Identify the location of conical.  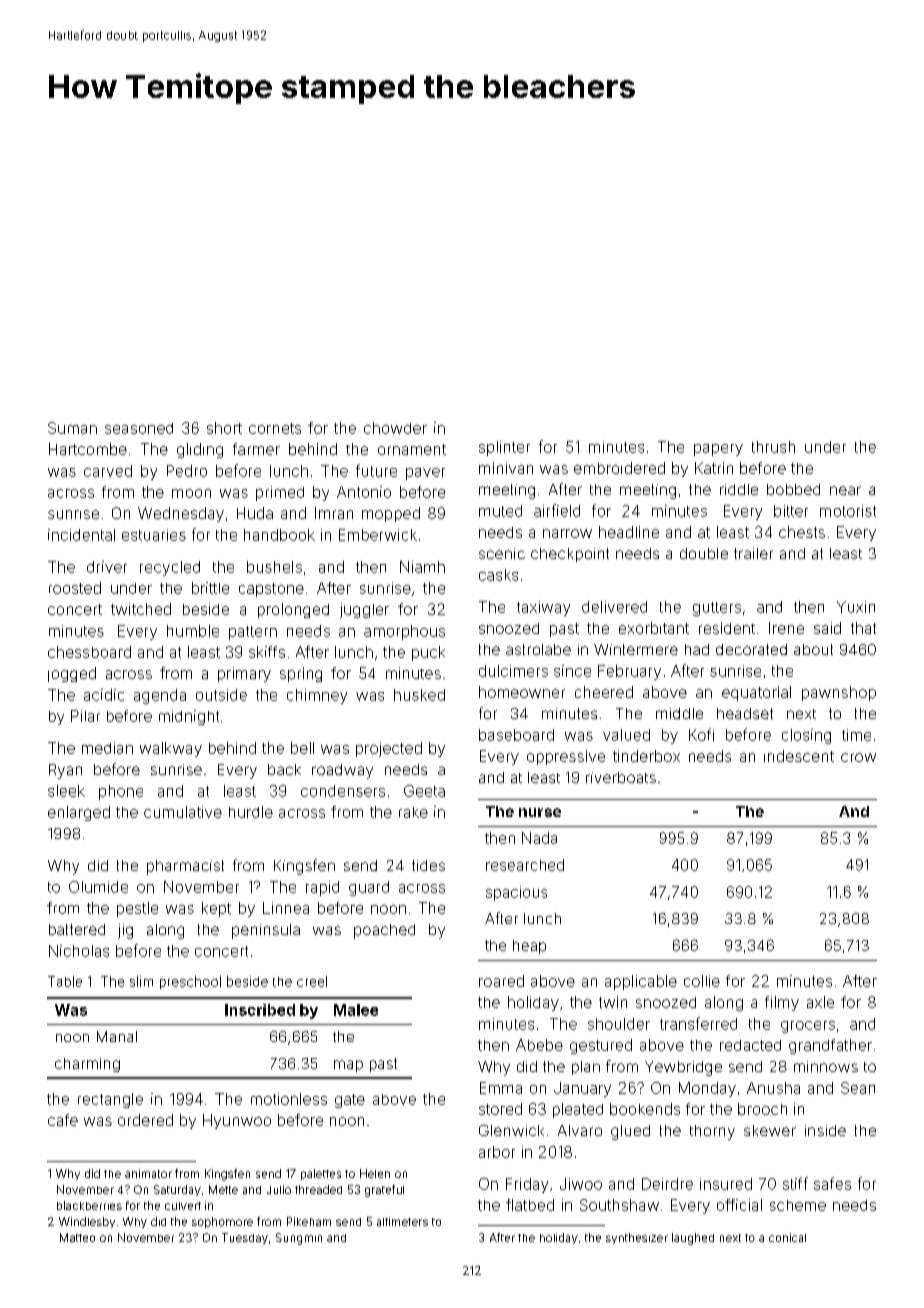
(787, 1237).
